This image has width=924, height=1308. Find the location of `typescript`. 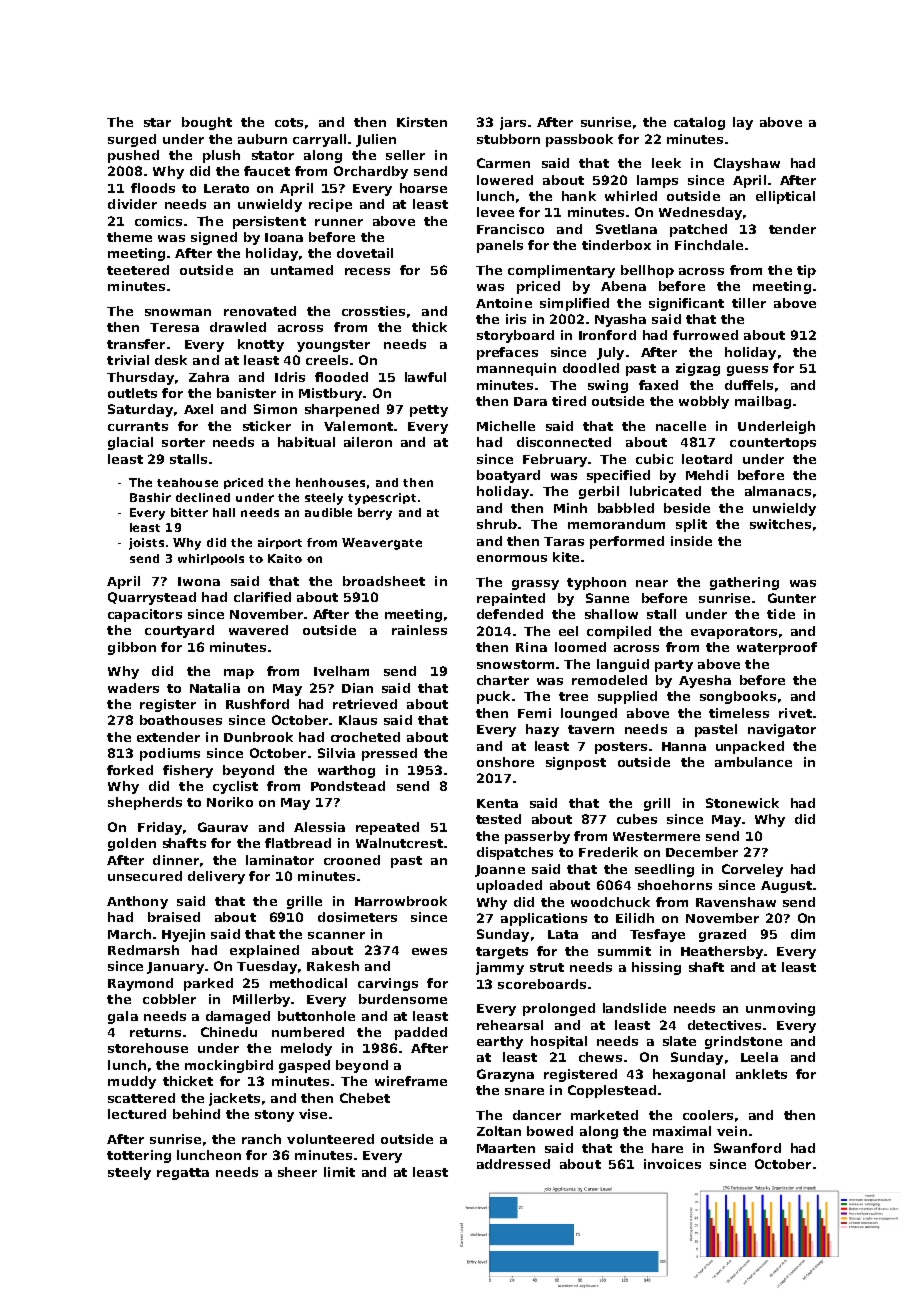

typescript is located at coordinates (382, 499).
